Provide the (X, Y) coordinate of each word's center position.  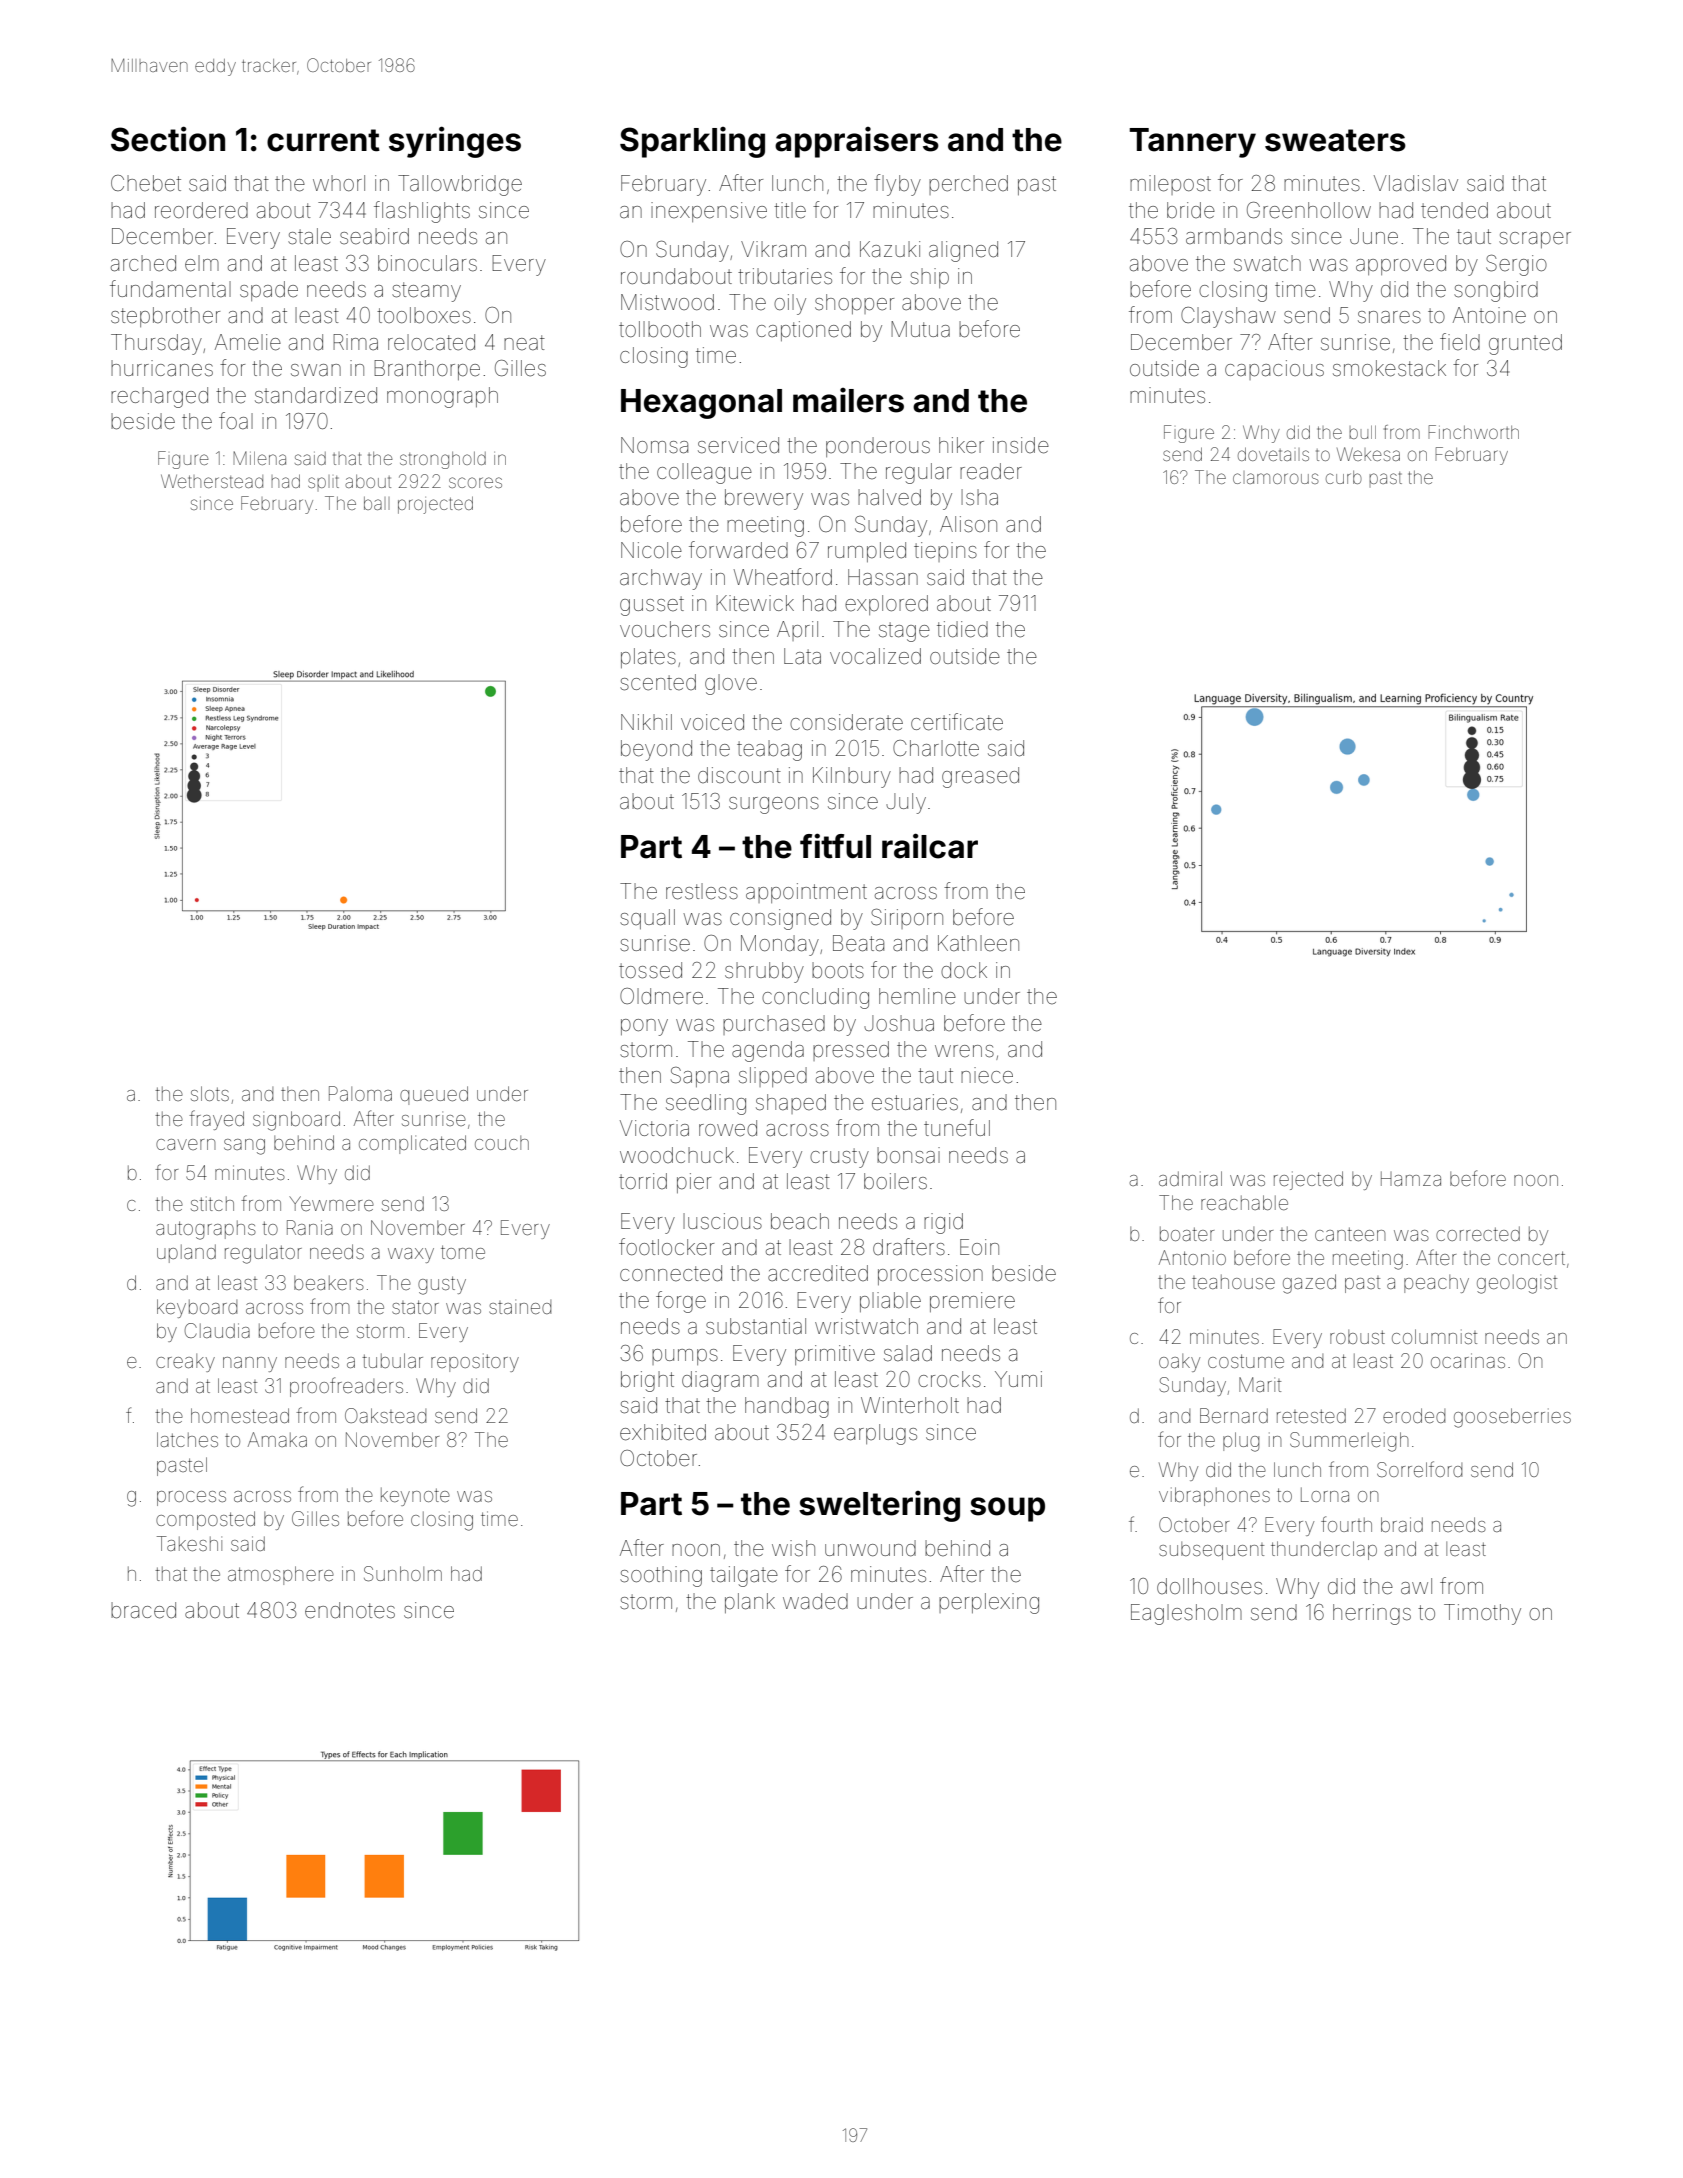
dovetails (1273, 454)
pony (644, 1027)
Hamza (1411, 1178)
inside (1021, 445)
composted (205, 1520)
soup (1007, 1509)
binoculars (427, 263)
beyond (656, 750)
